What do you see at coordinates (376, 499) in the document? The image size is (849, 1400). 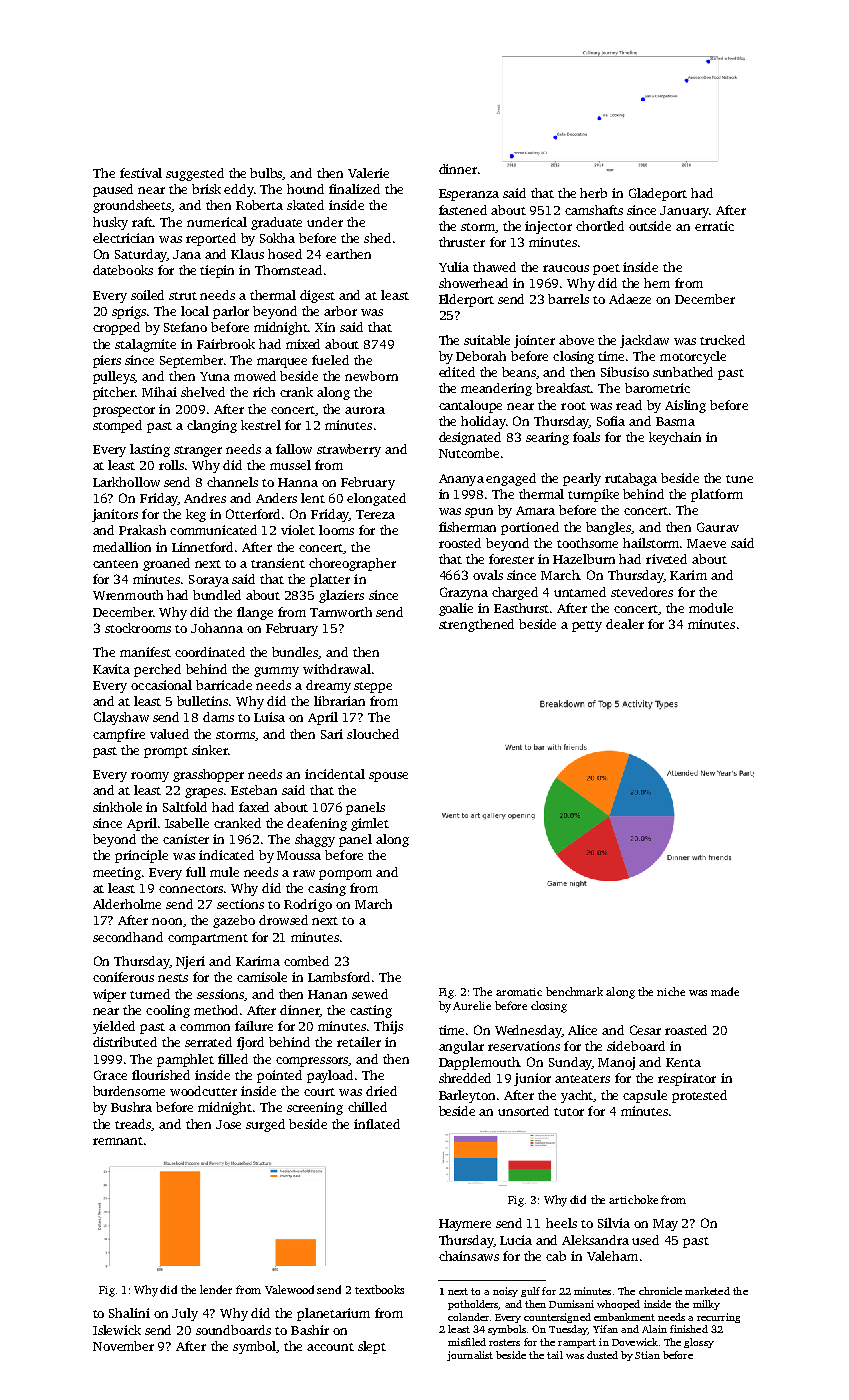 I see `elongated` at bounding box center [376, 499].
